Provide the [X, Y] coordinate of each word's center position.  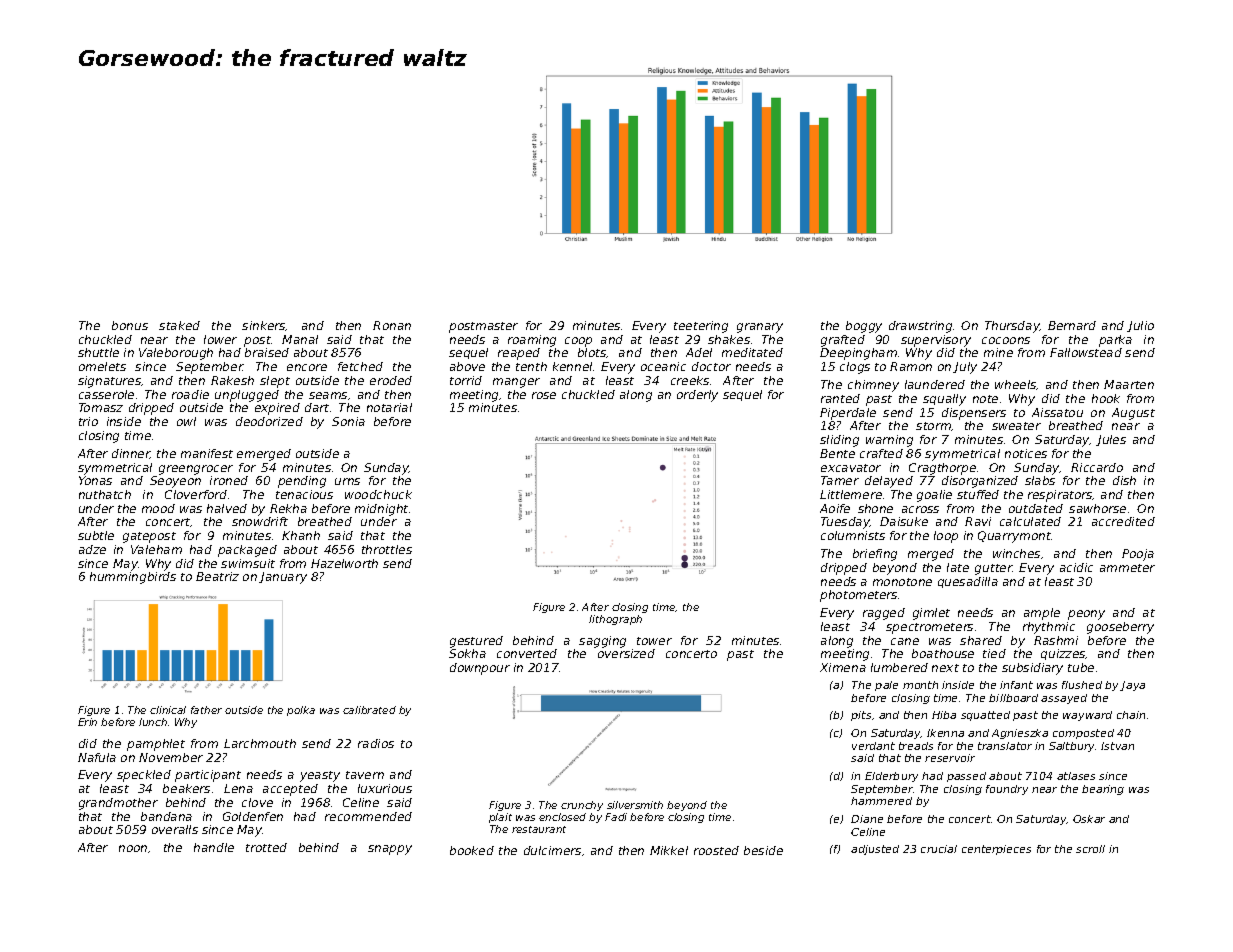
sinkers [264, 326]
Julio [1140, 326]
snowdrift [260, 521]
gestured [476, 642]
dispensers [974, 414]
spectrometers [929, 628]
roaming [532, 341]
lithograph [615, 620]
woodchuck [378, 494]
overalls [175, 829]
